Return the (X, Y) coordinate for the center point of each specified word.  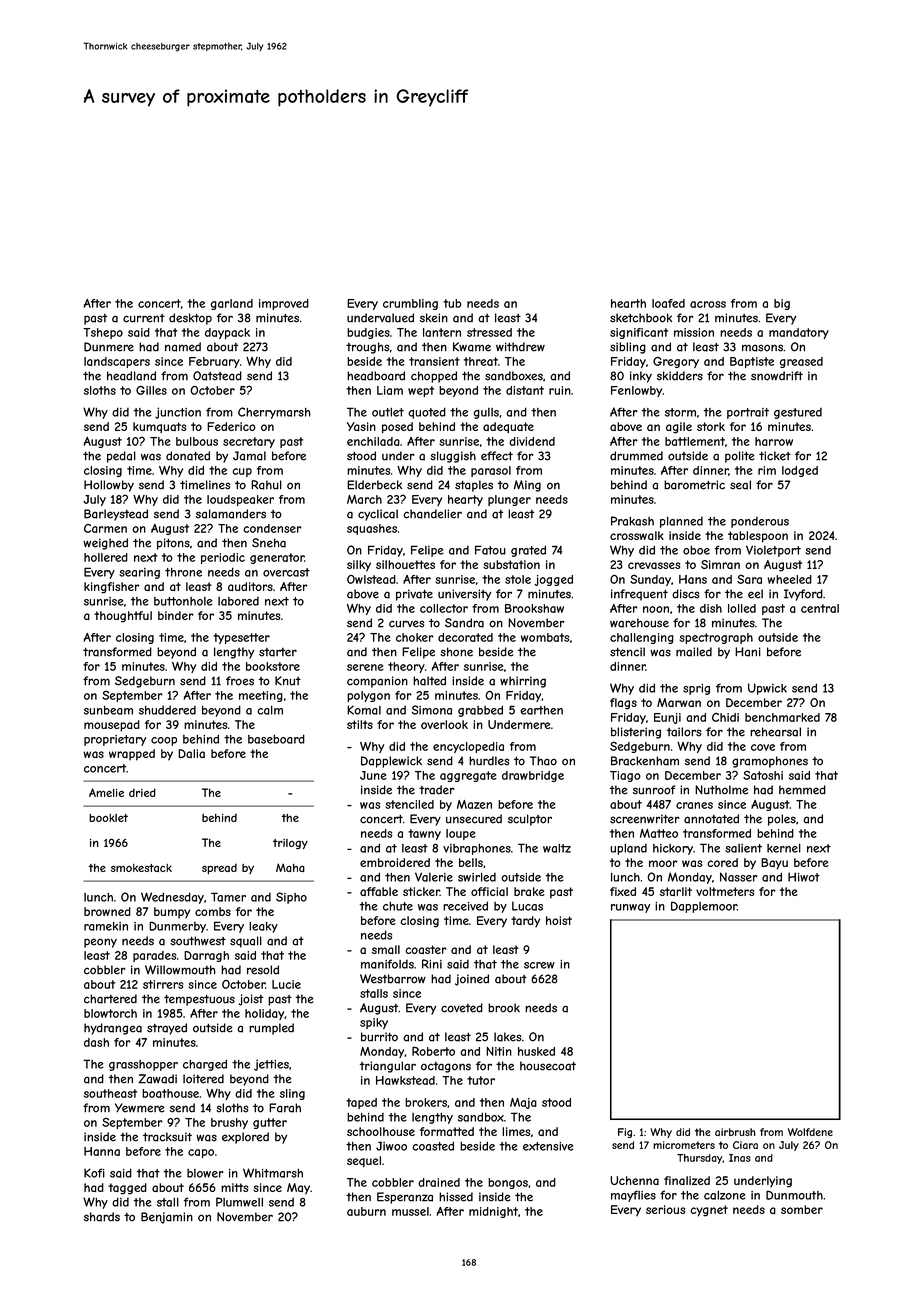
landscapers (117, 362)
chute (398, 906)
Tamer (228, 897)
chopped (434, 377)
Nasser (739, 877)
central (820, 608)
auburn (366, 1211)
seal (740, 485)
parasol (491, 471)
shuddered (167, 710)
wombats (545, 637)
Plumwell (239, 1202)
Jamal (249, 456)
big (782, 304)
